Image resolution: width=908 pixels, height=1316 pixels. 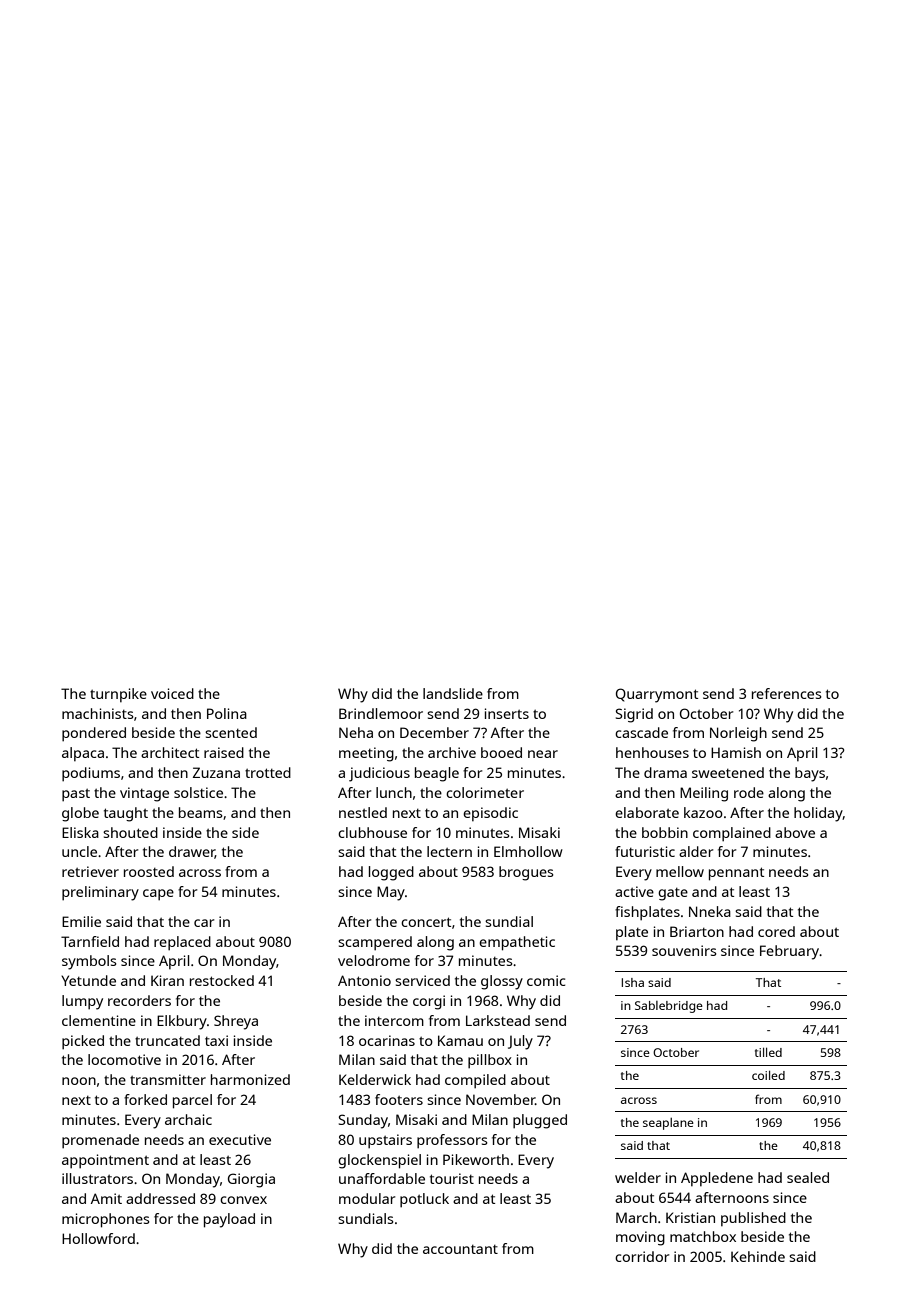 I want to click on turnpike, so click(x=118, y=695).
